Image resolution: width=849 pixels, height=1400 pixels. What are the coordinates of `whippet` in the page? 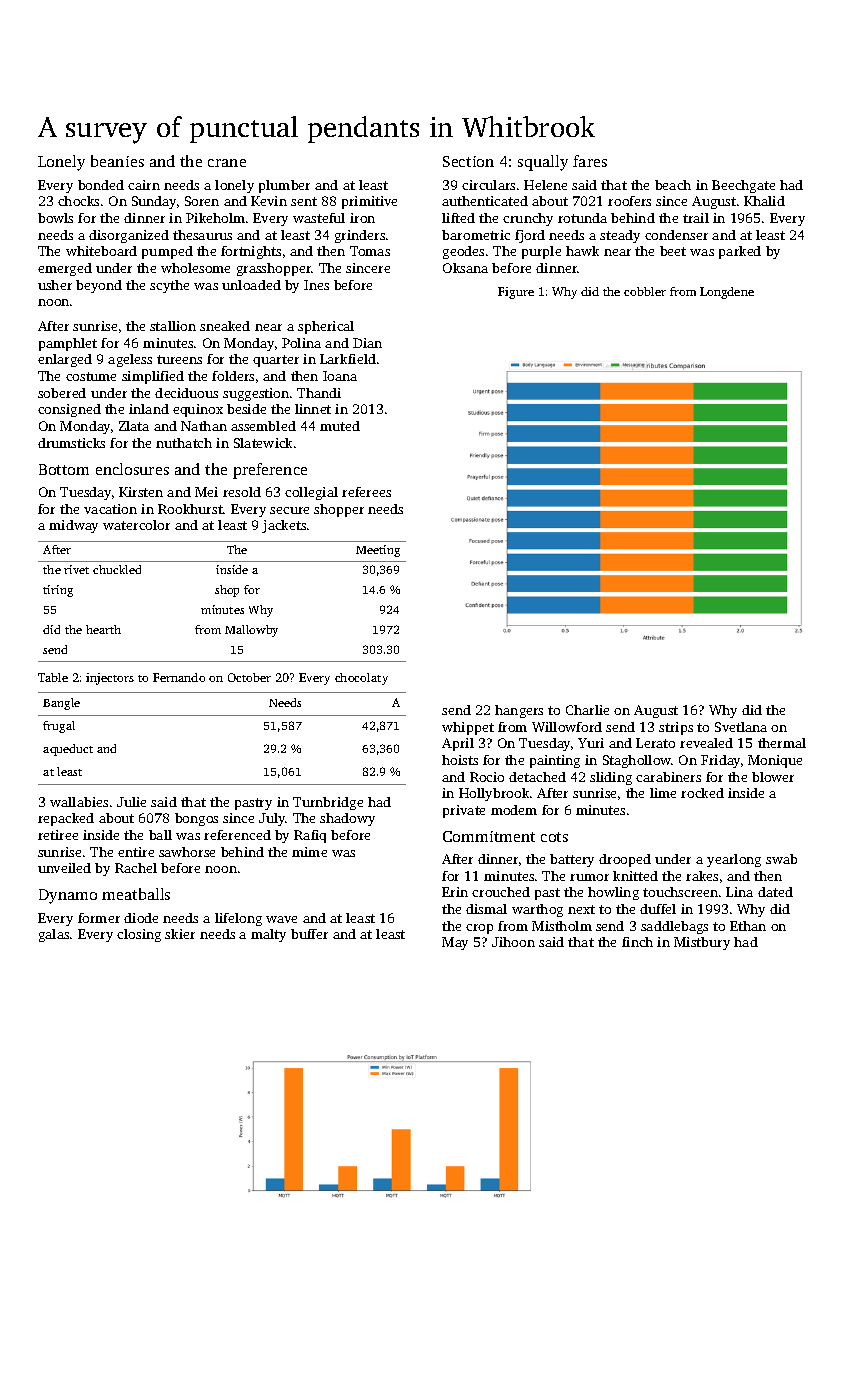 It's located at (468, 728).
